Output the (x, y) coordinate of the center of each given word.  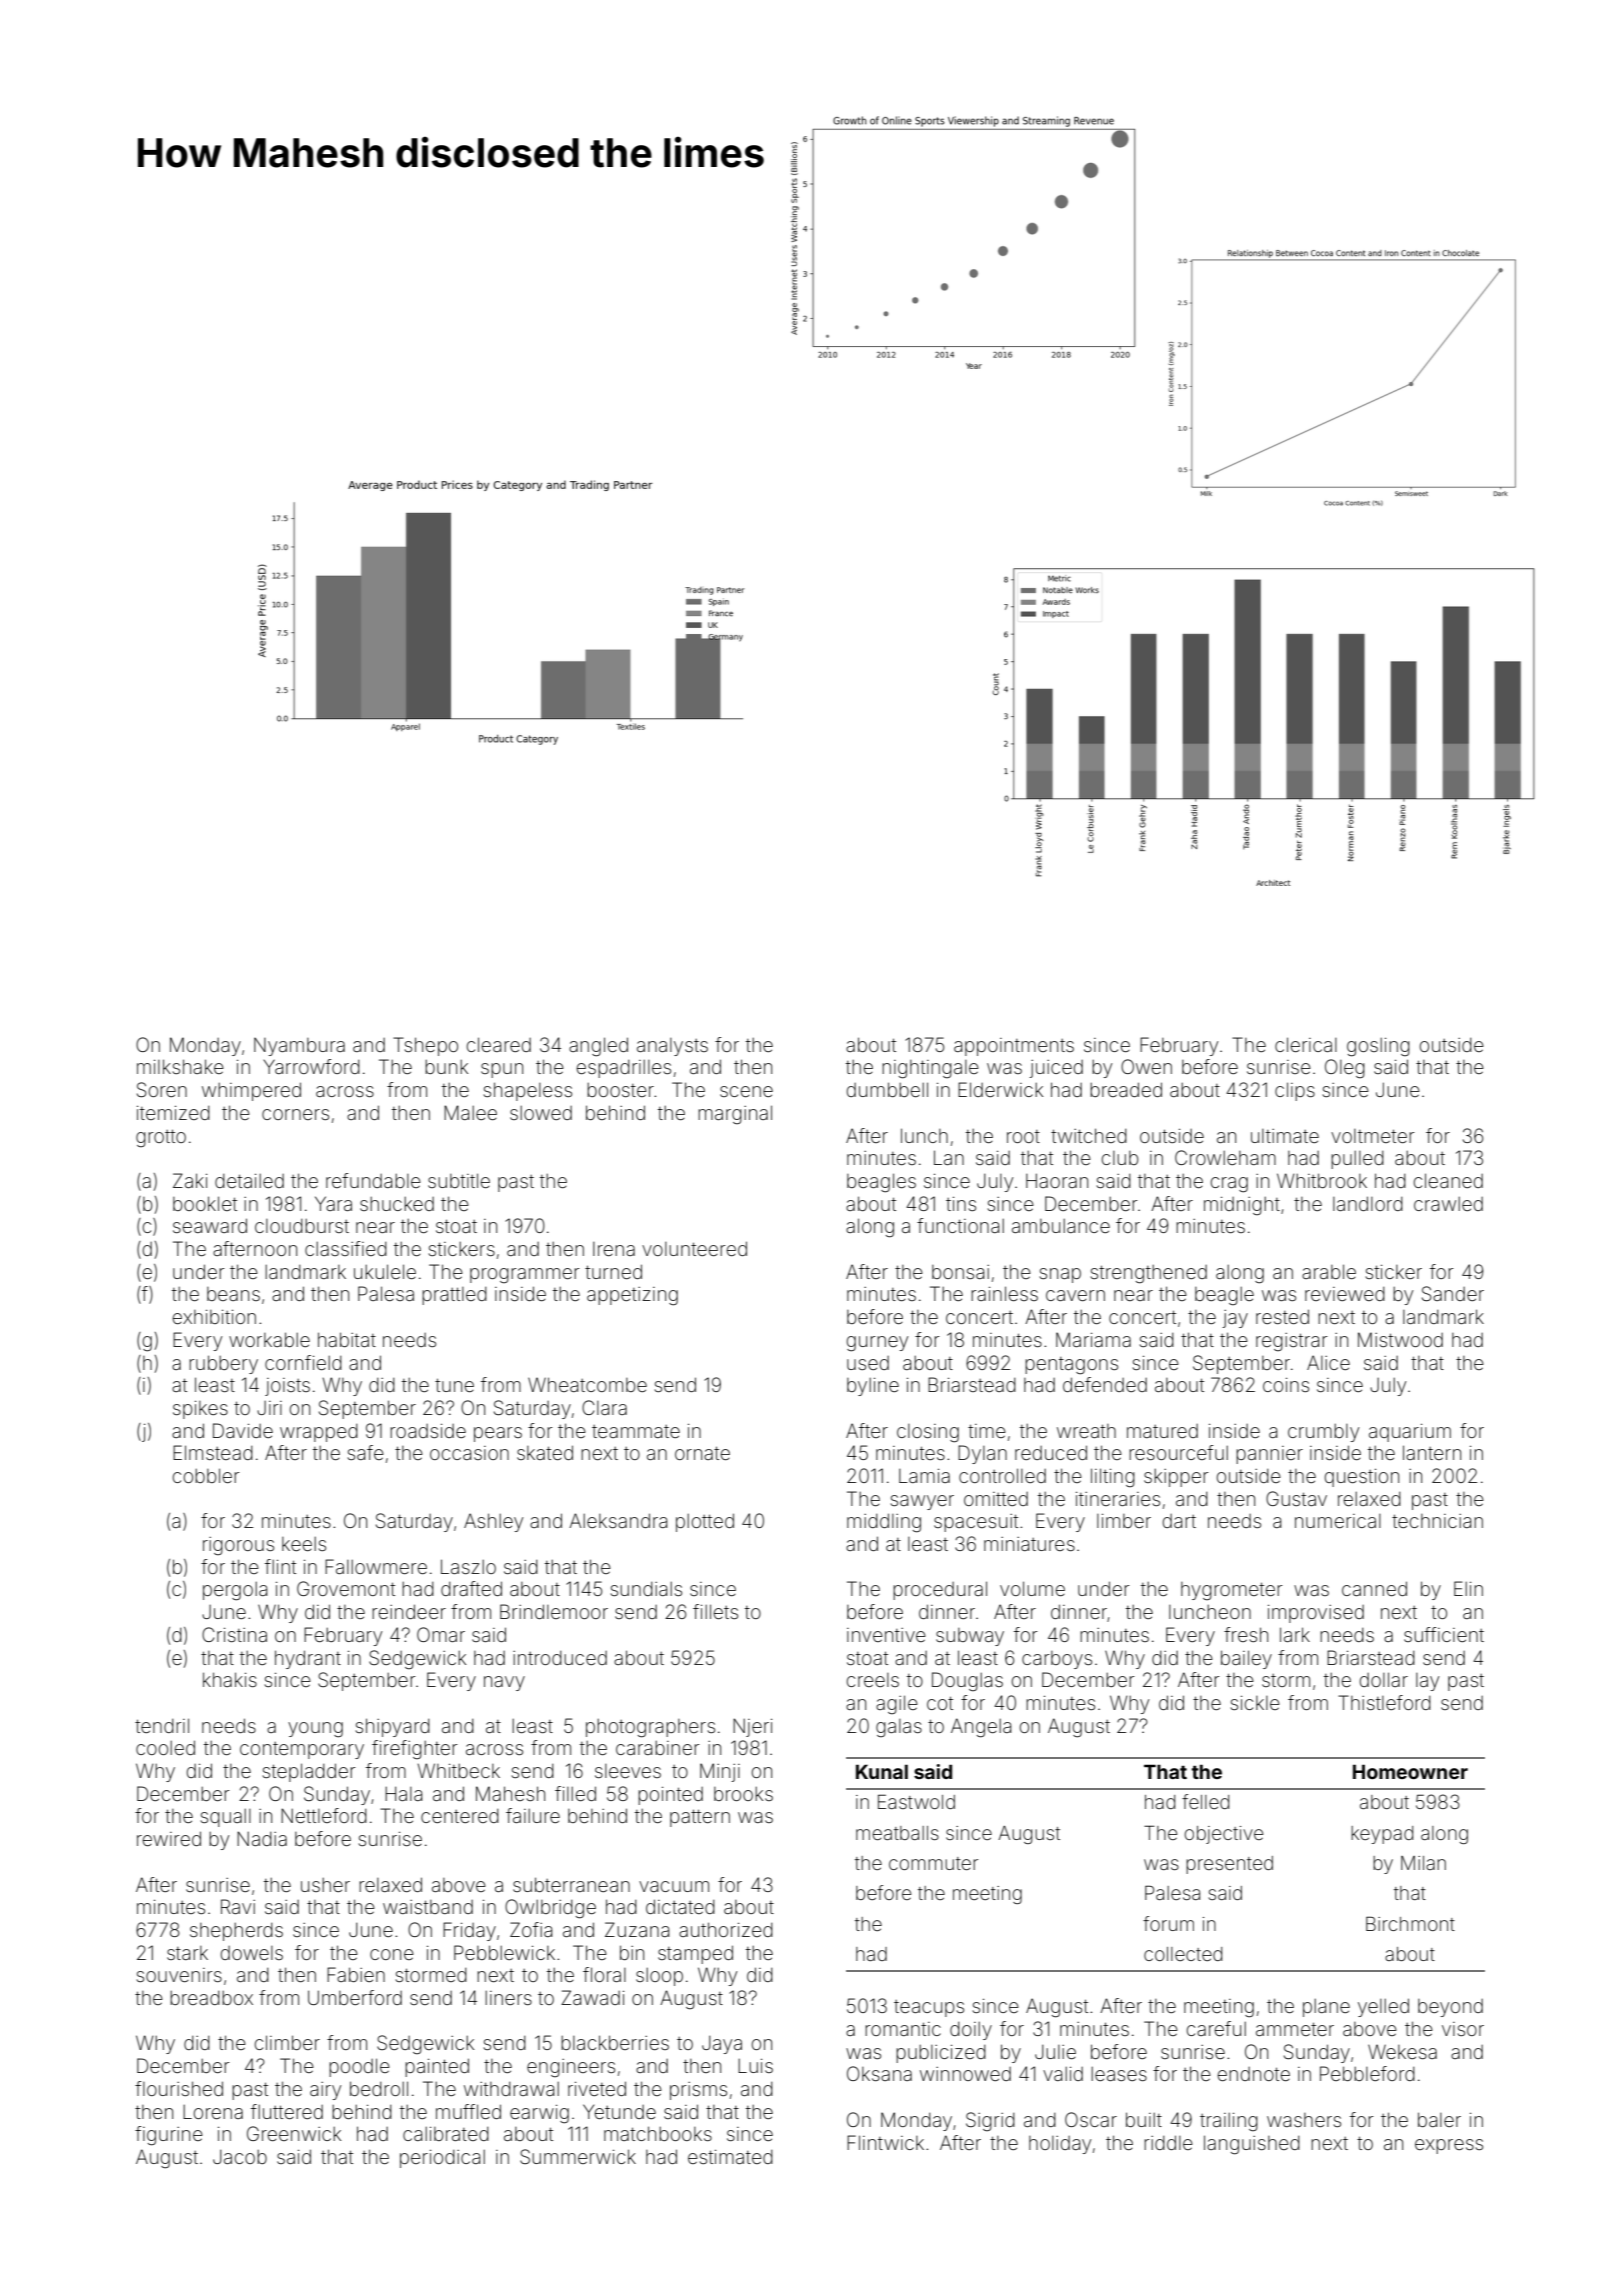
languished (1252, 2145)
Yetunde (619, 2111)
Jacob (240, 2157)
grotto (161, 1138)
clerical (1306, 1044)
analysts (672, 1047)
